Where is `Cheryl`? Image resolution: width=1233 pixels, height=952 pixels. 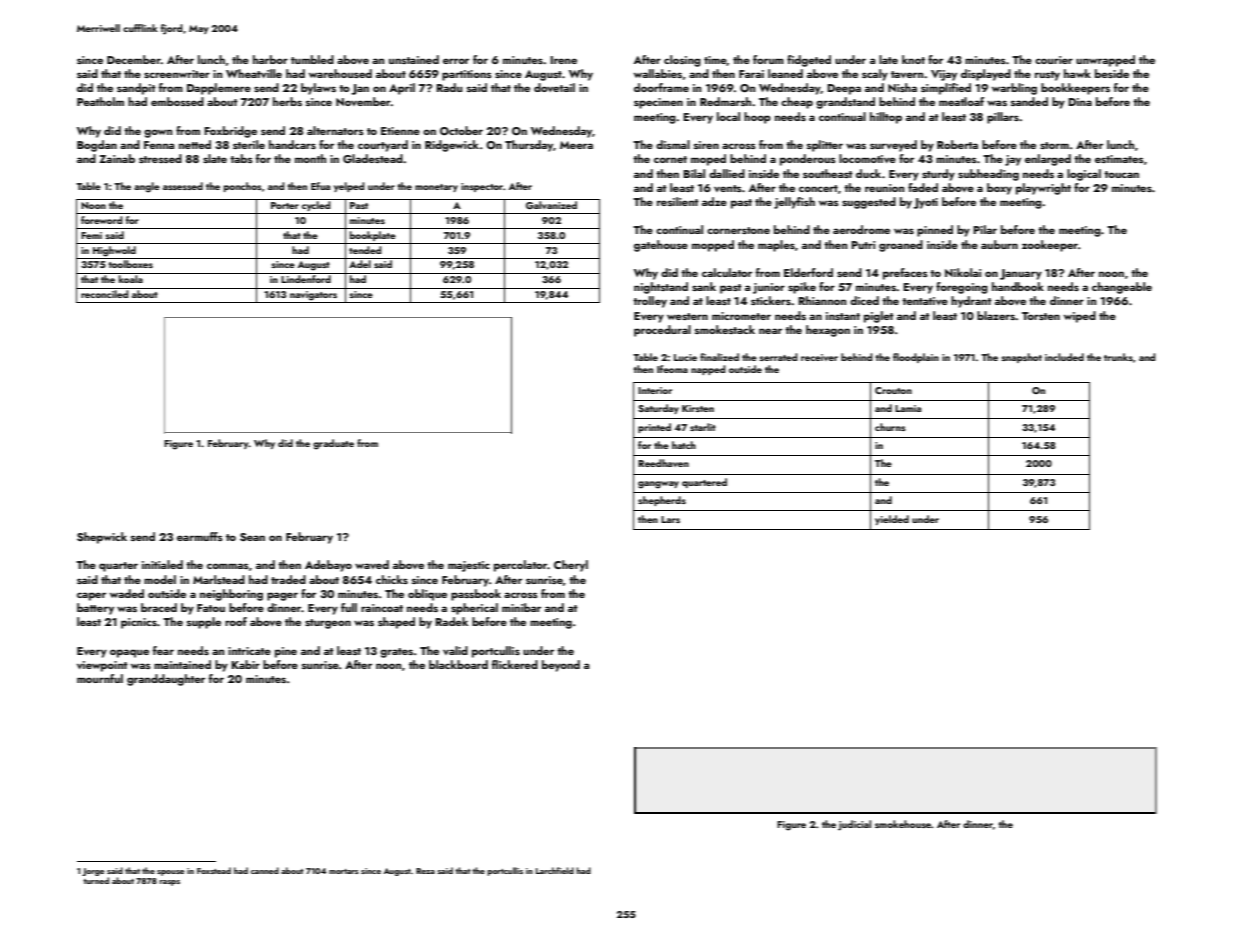 Cheryl is located at coordinates (571, 566).
